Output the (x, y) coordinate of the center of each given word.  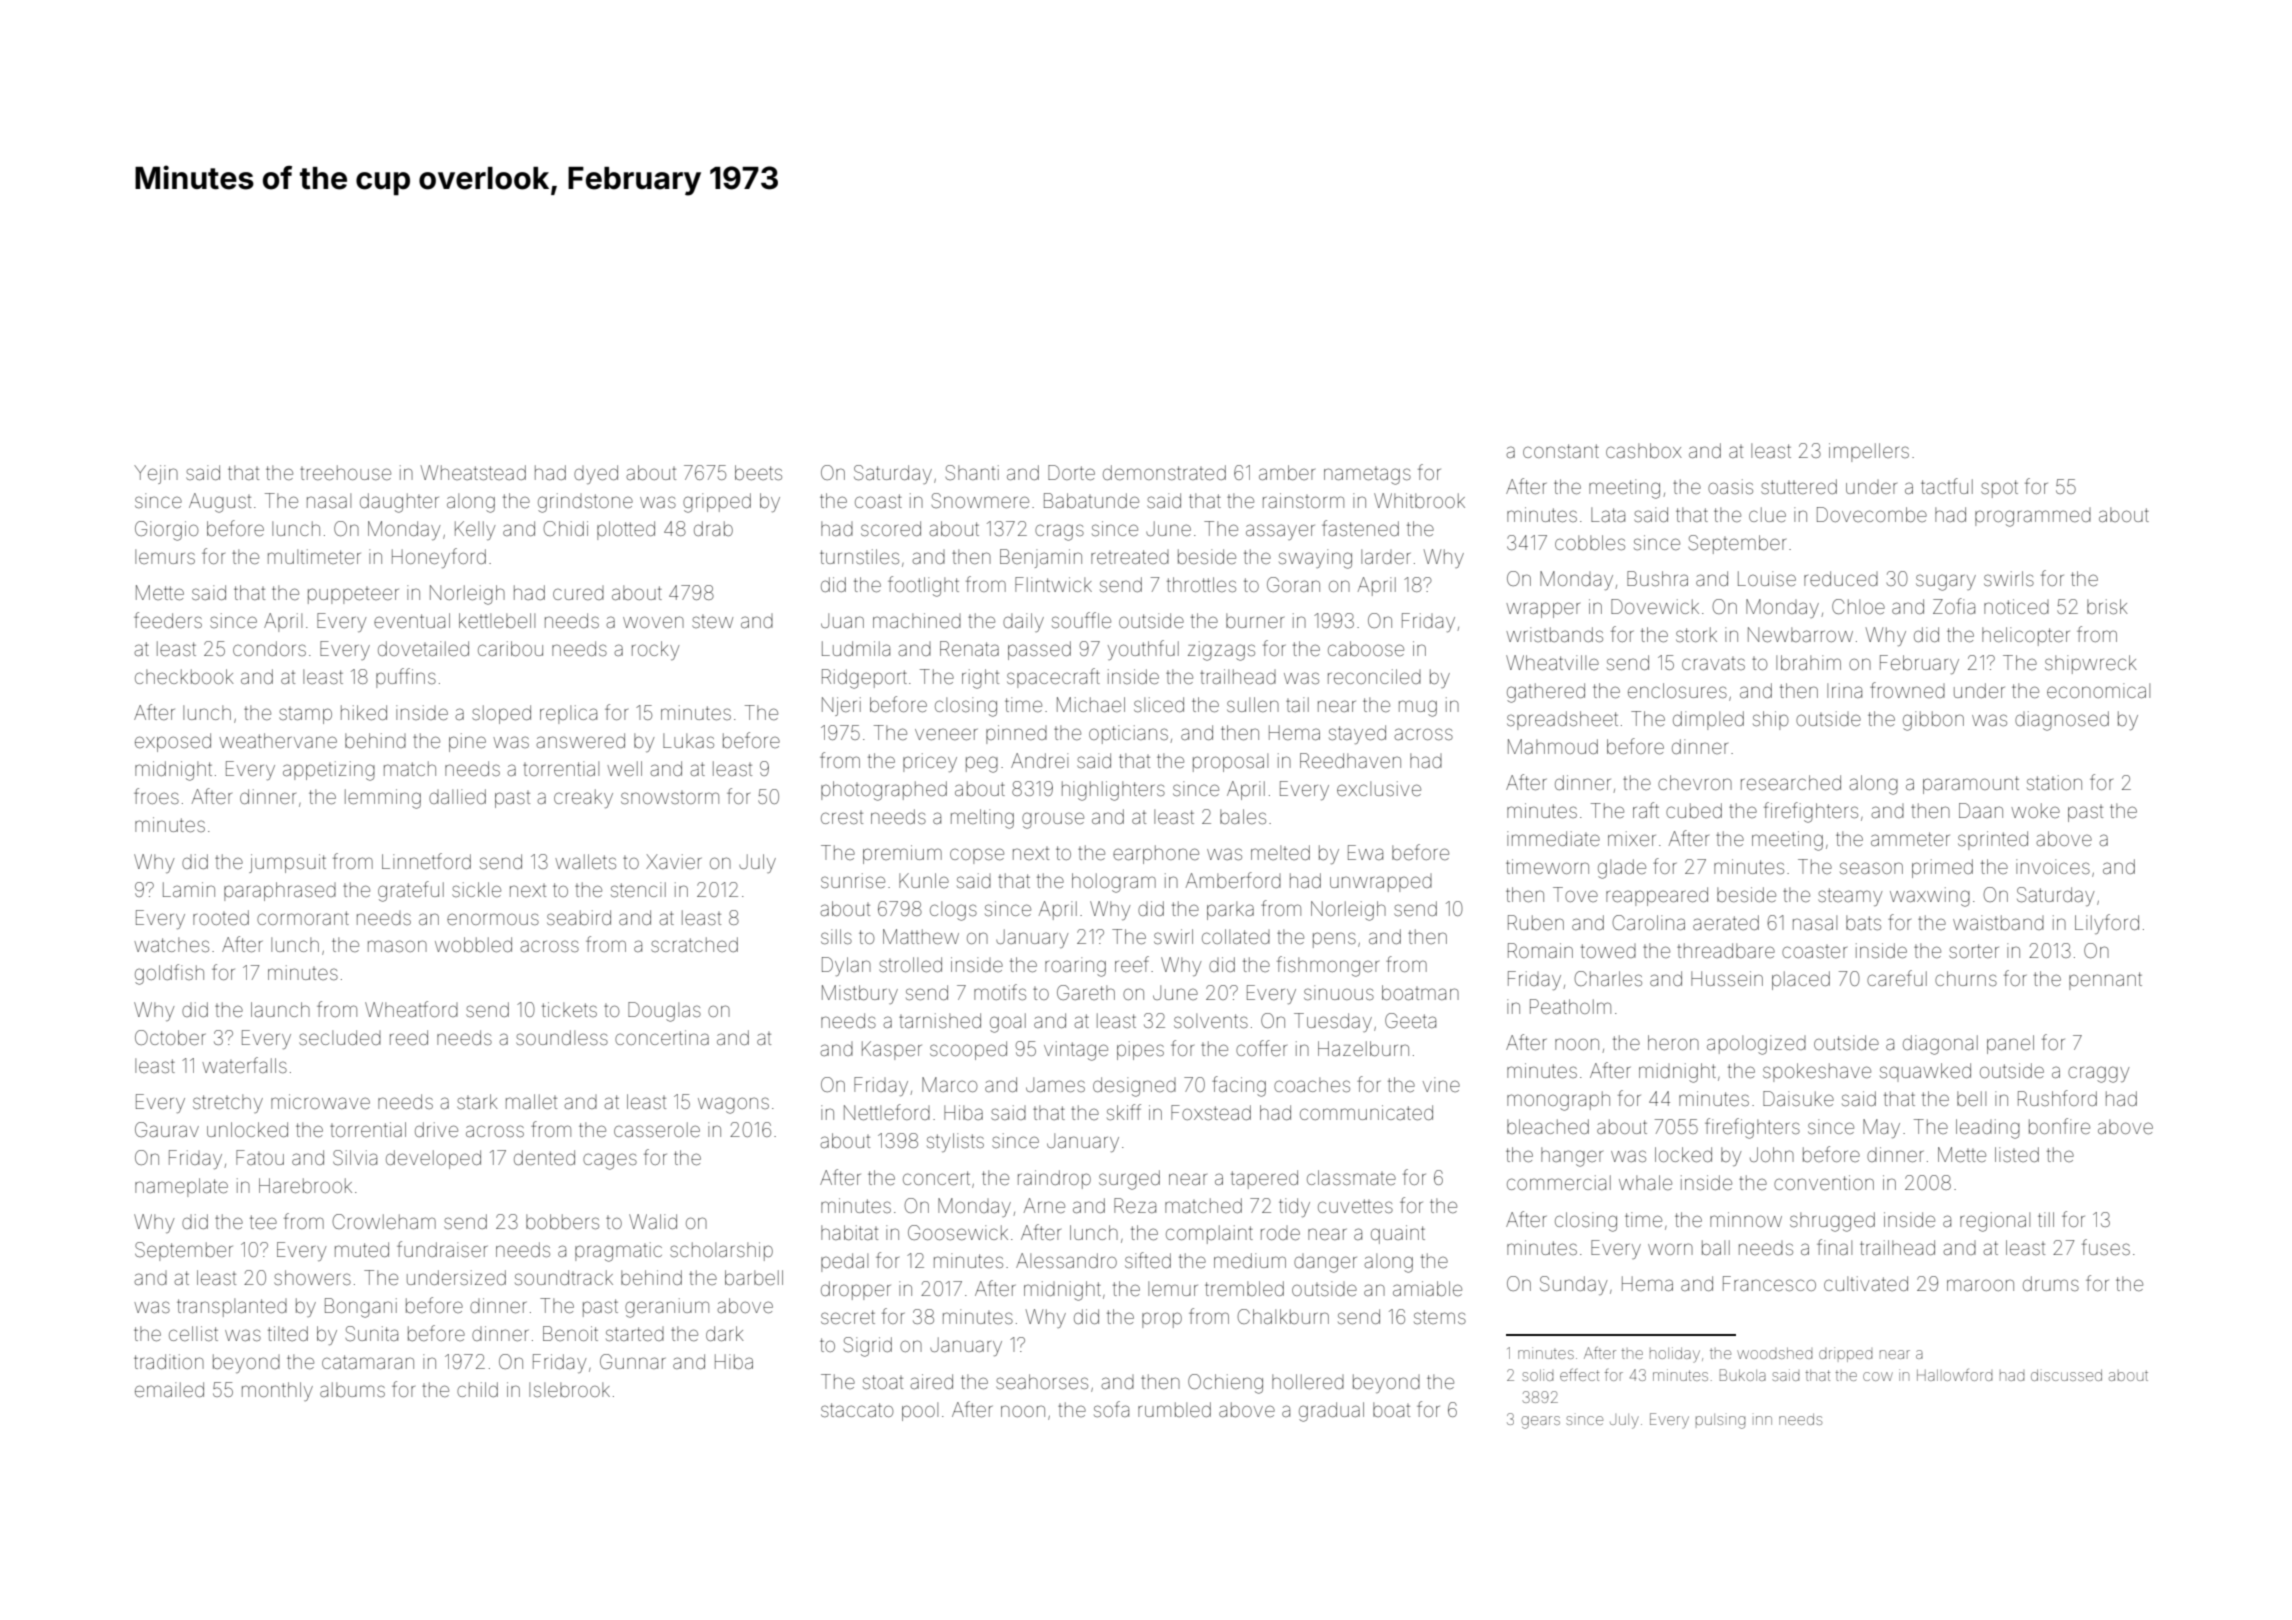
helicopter (2026, 636)
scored (891, 528)
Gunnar (632, 1361)
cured (578, 593)
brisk (2107, 606)
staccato (857, 1410)
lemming (383, 799)
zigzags (1221, 651)
